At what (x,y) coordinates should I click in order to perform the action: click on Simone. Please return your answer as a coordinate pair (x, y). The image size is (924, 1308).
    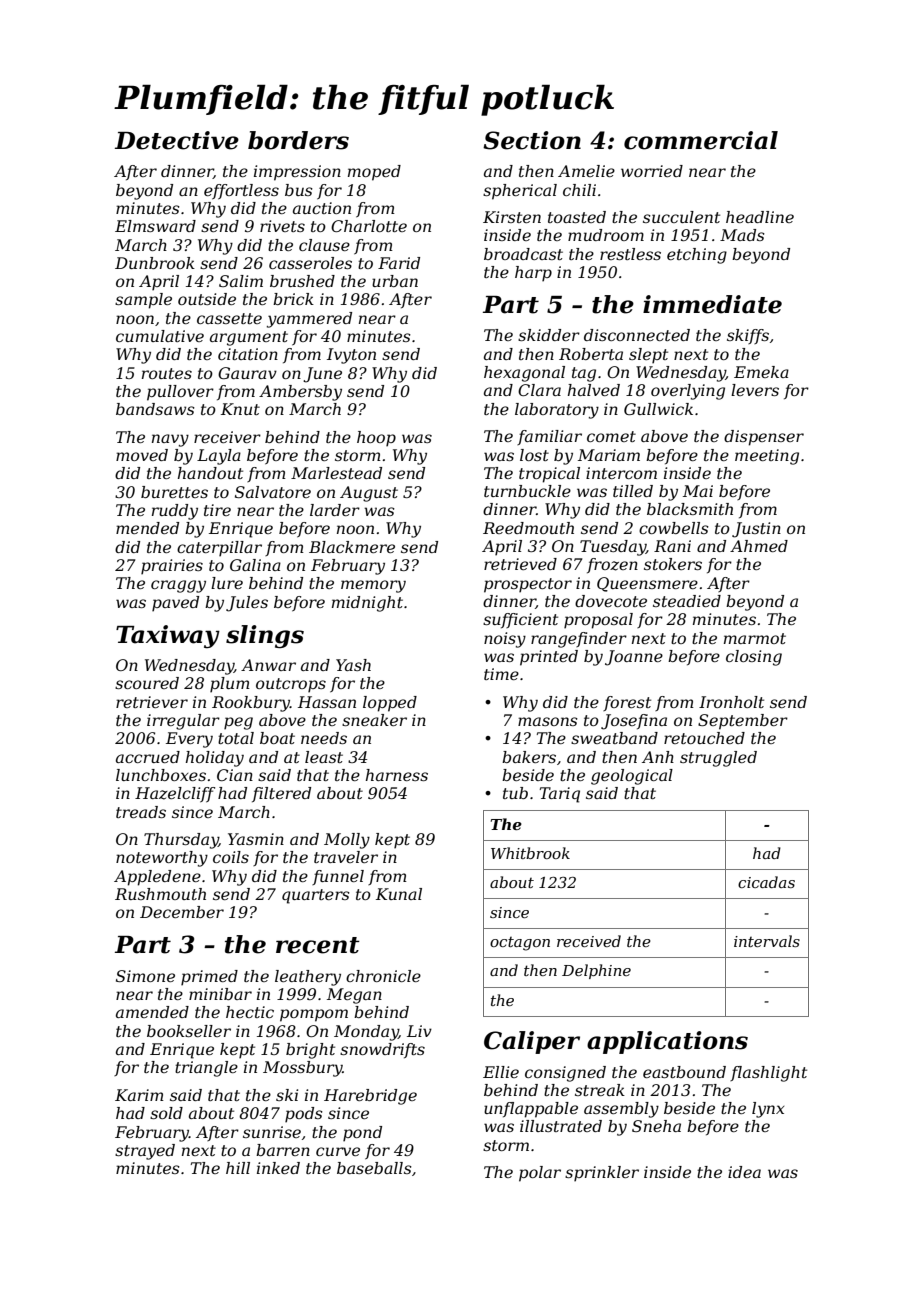
    Looking at the image, I should click on (145, 976).
